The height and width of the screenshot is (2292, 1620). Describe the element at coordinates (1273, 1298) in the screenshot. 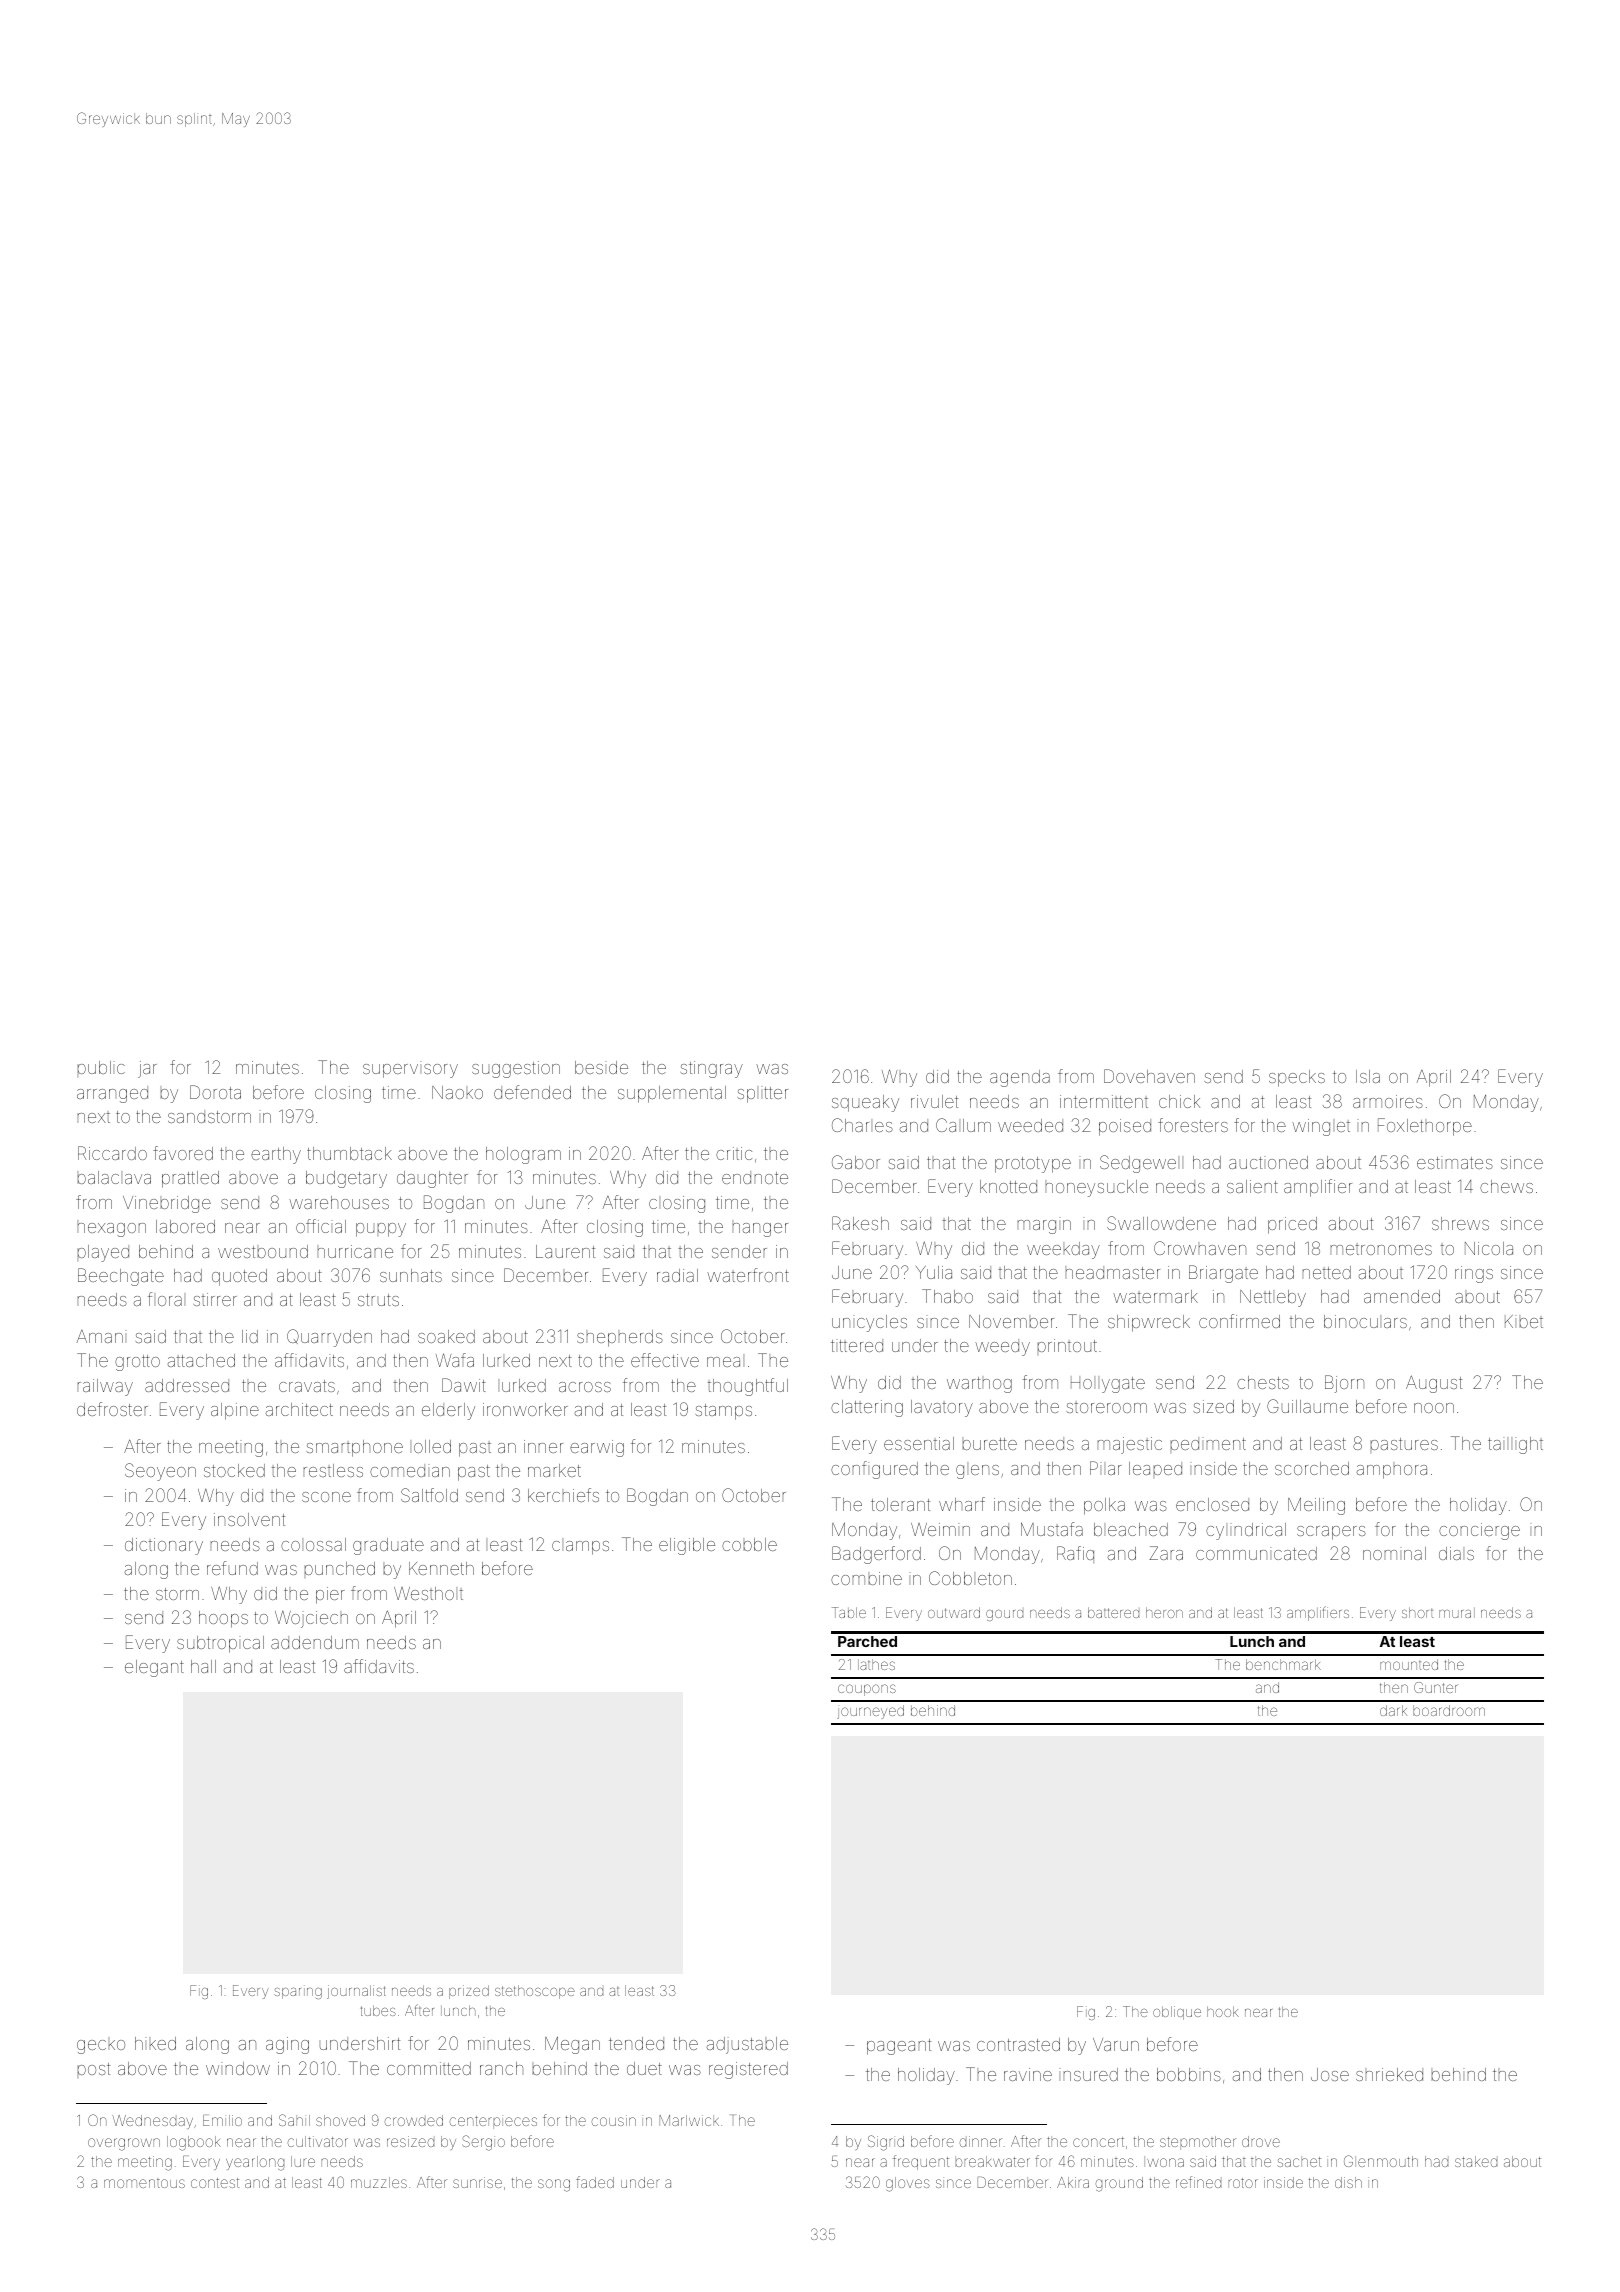

I see `Nettleby` at that location.
